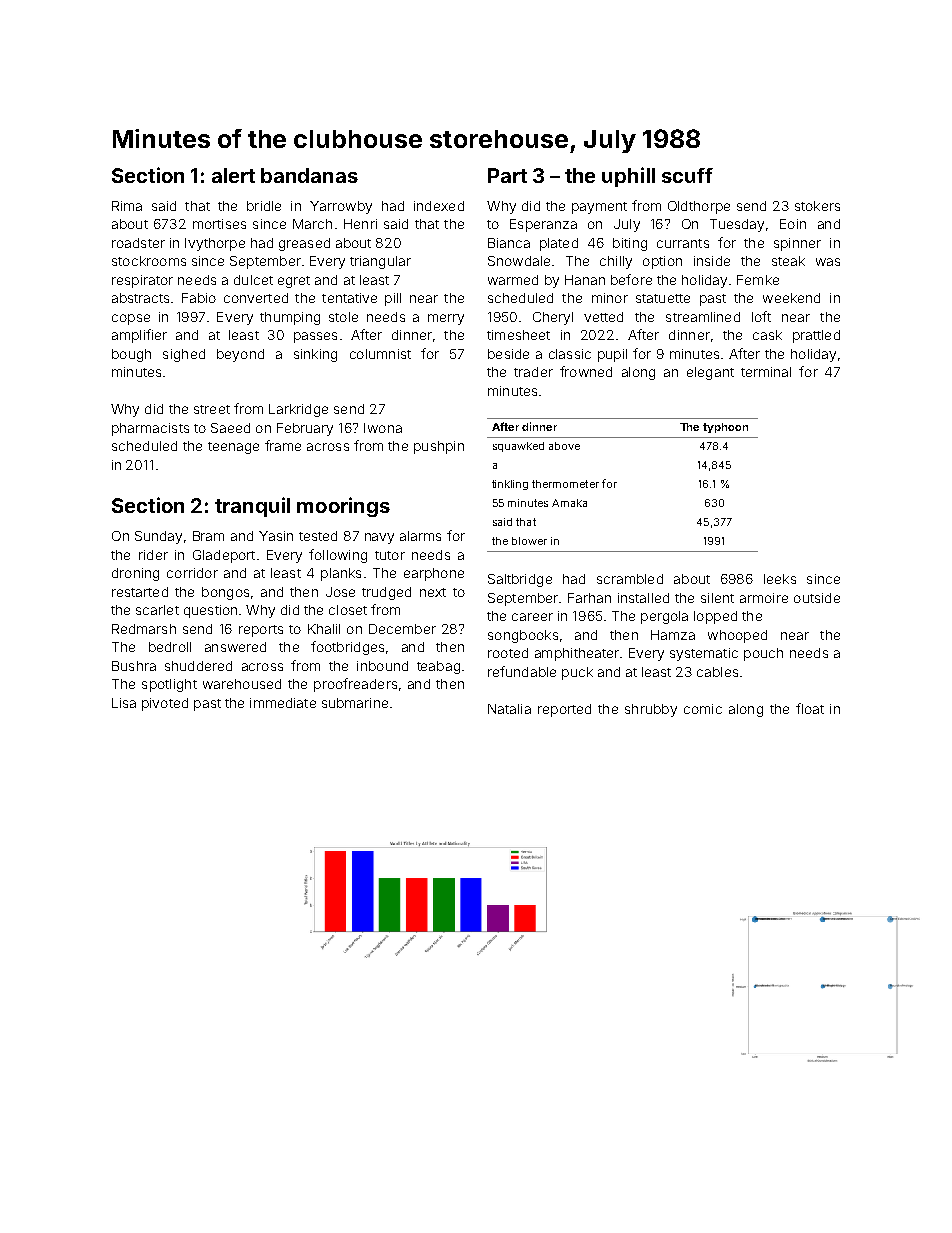 The height and width of the page is (1233, 952). I want to click on Natalia, so click(509, 709).
